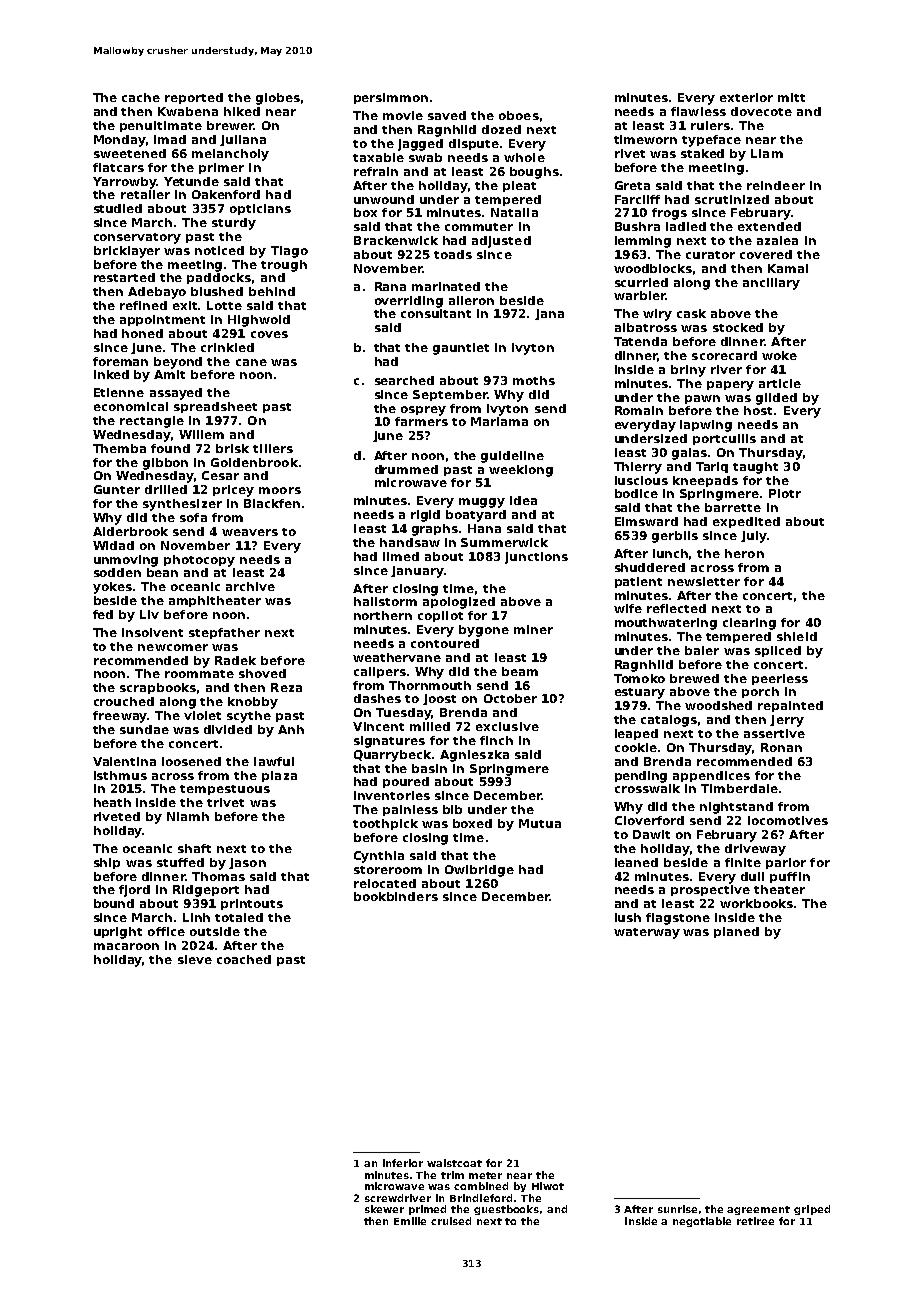 The height and width of the screenshot is (1308, 924). Describe the element at coordinates (403, 1163) in the screenshot. I see `inferior` at that location.
